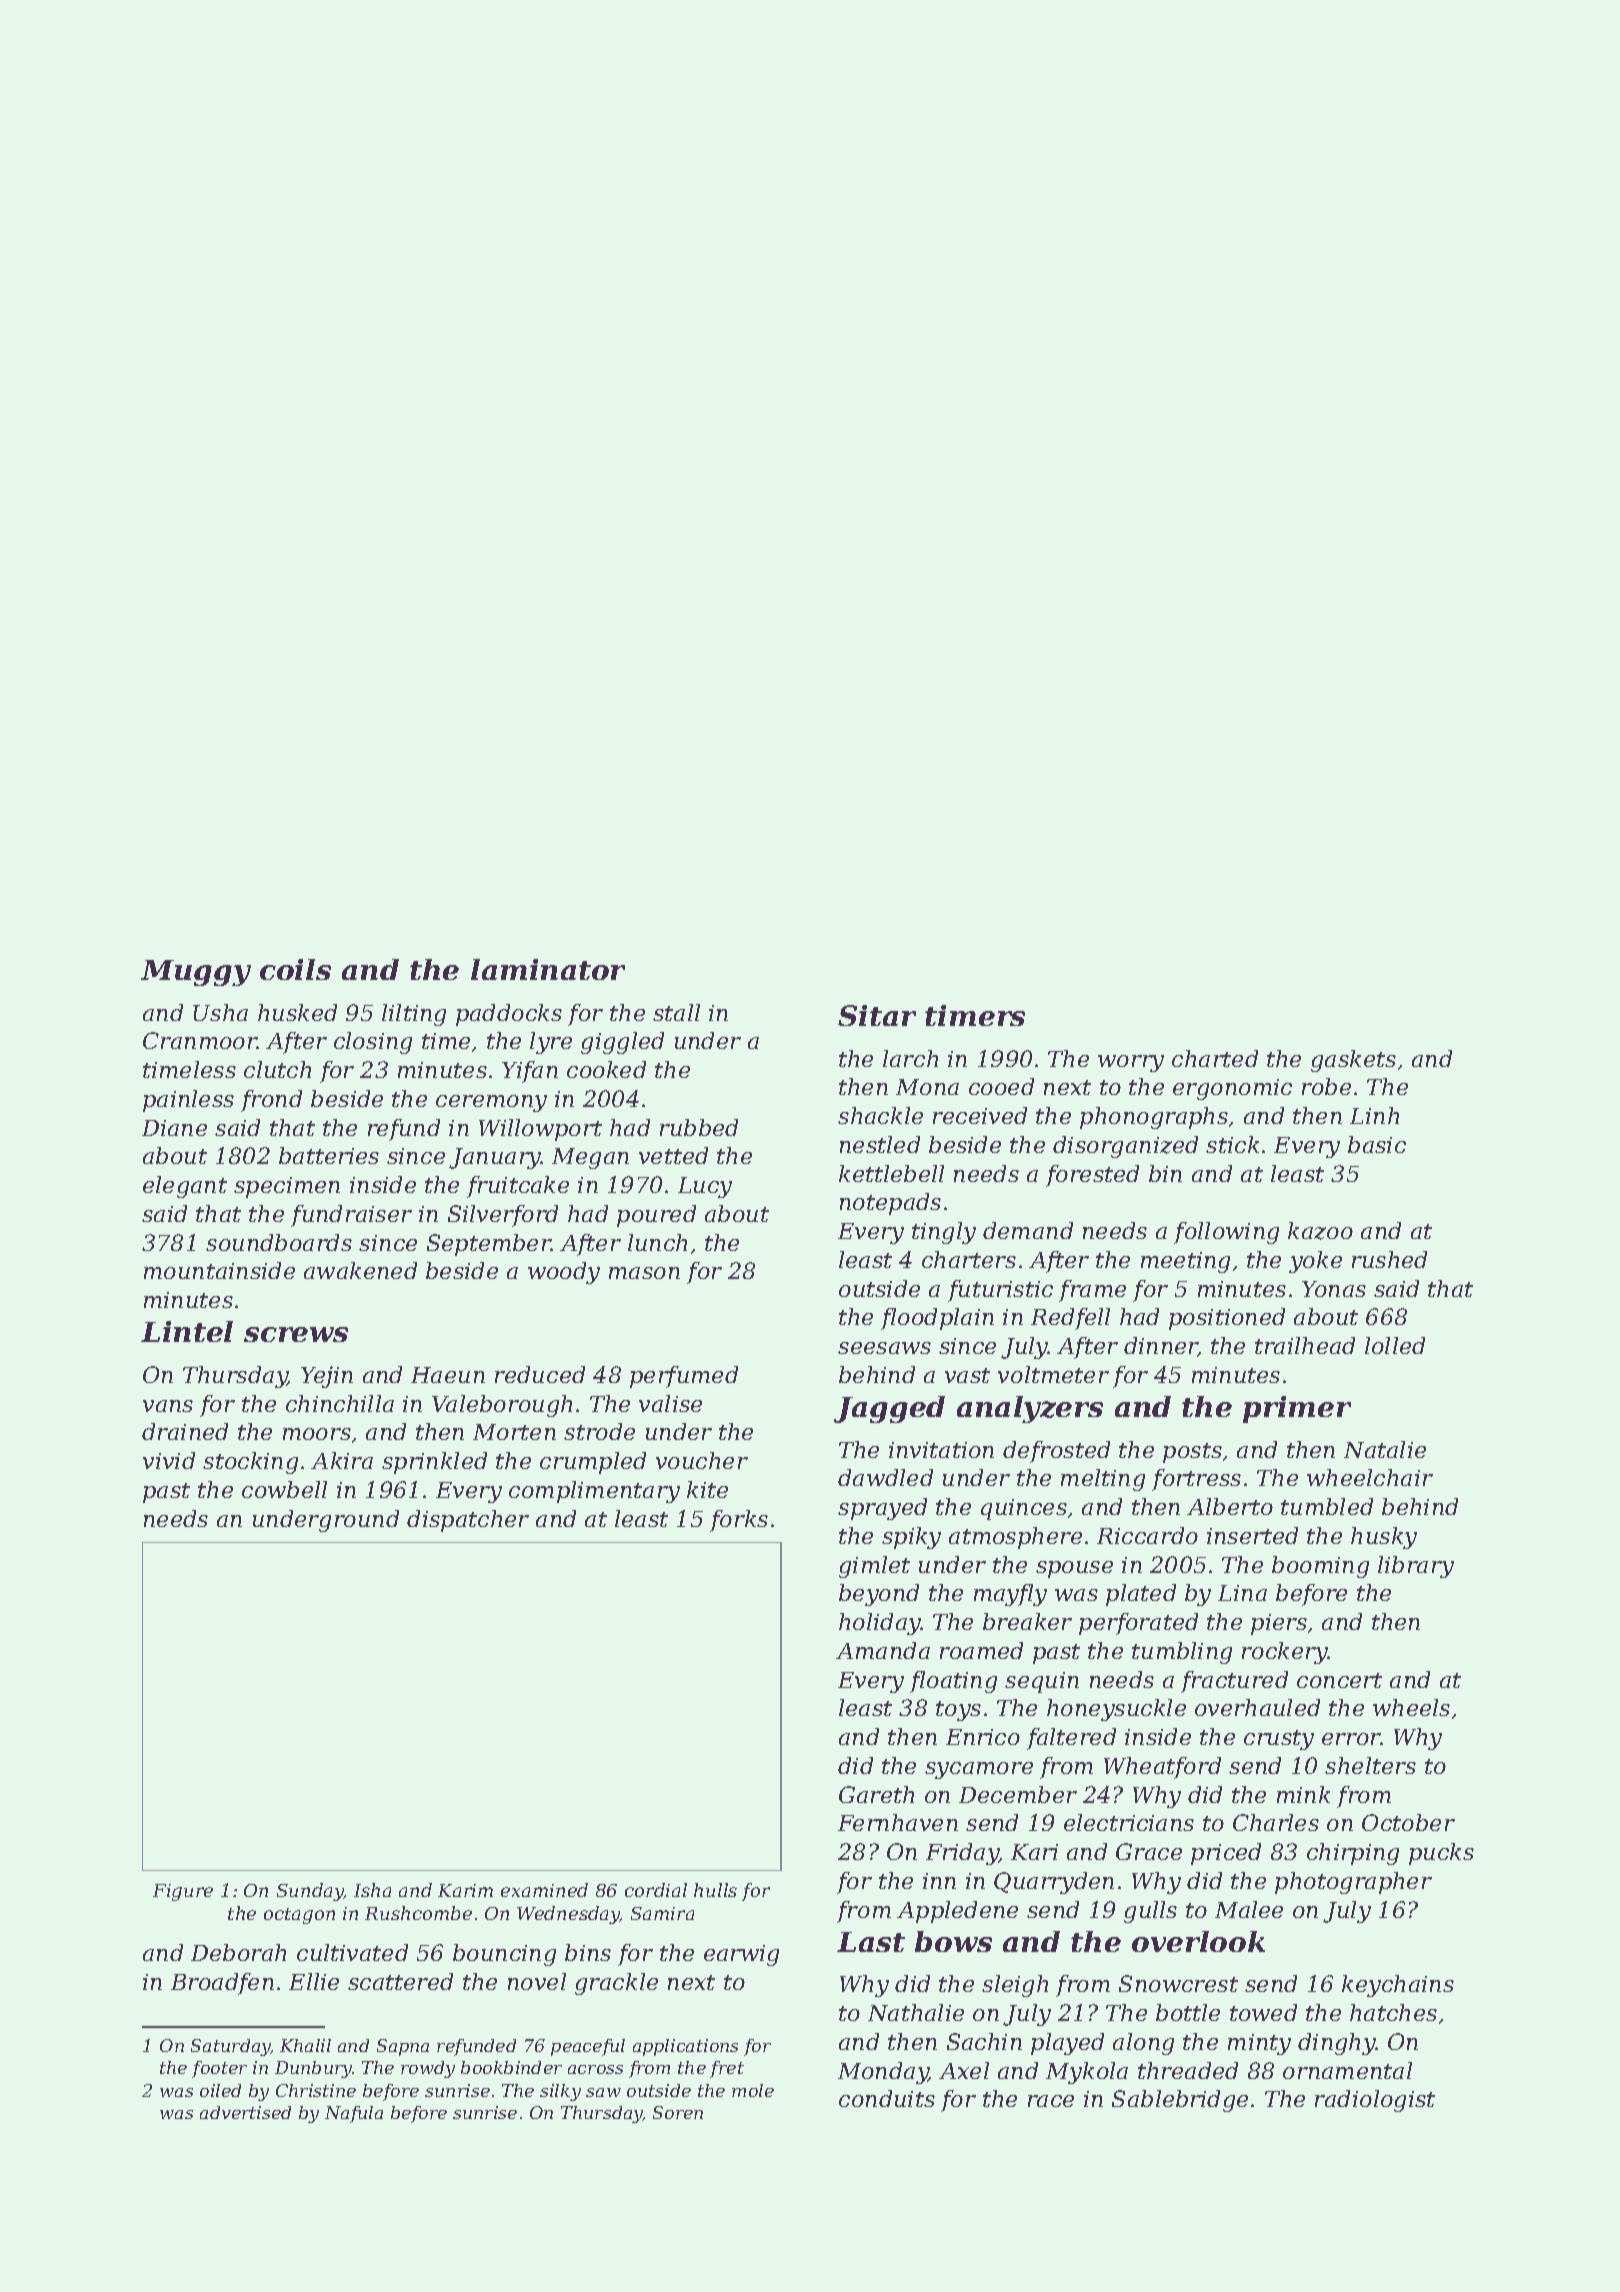 The height and width of the document is (2292, 1620). Describe the element at coordinates (220, 1012) in the document. I see `Usha` at that location.
